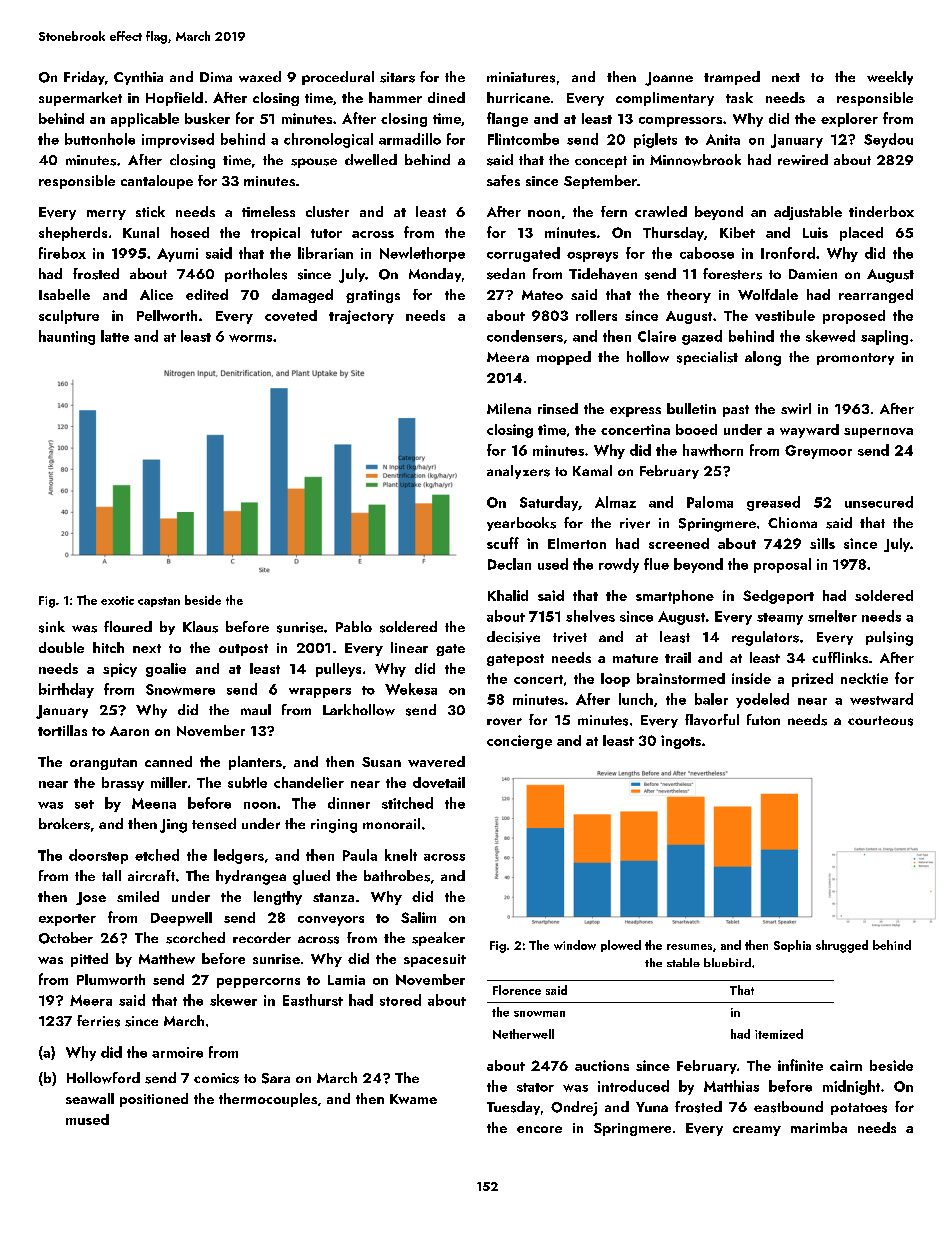 The height and width of the page is (1233, 952). Describe the element at coordinates (521, 77) in the page. I see `miniatures` at that location.
